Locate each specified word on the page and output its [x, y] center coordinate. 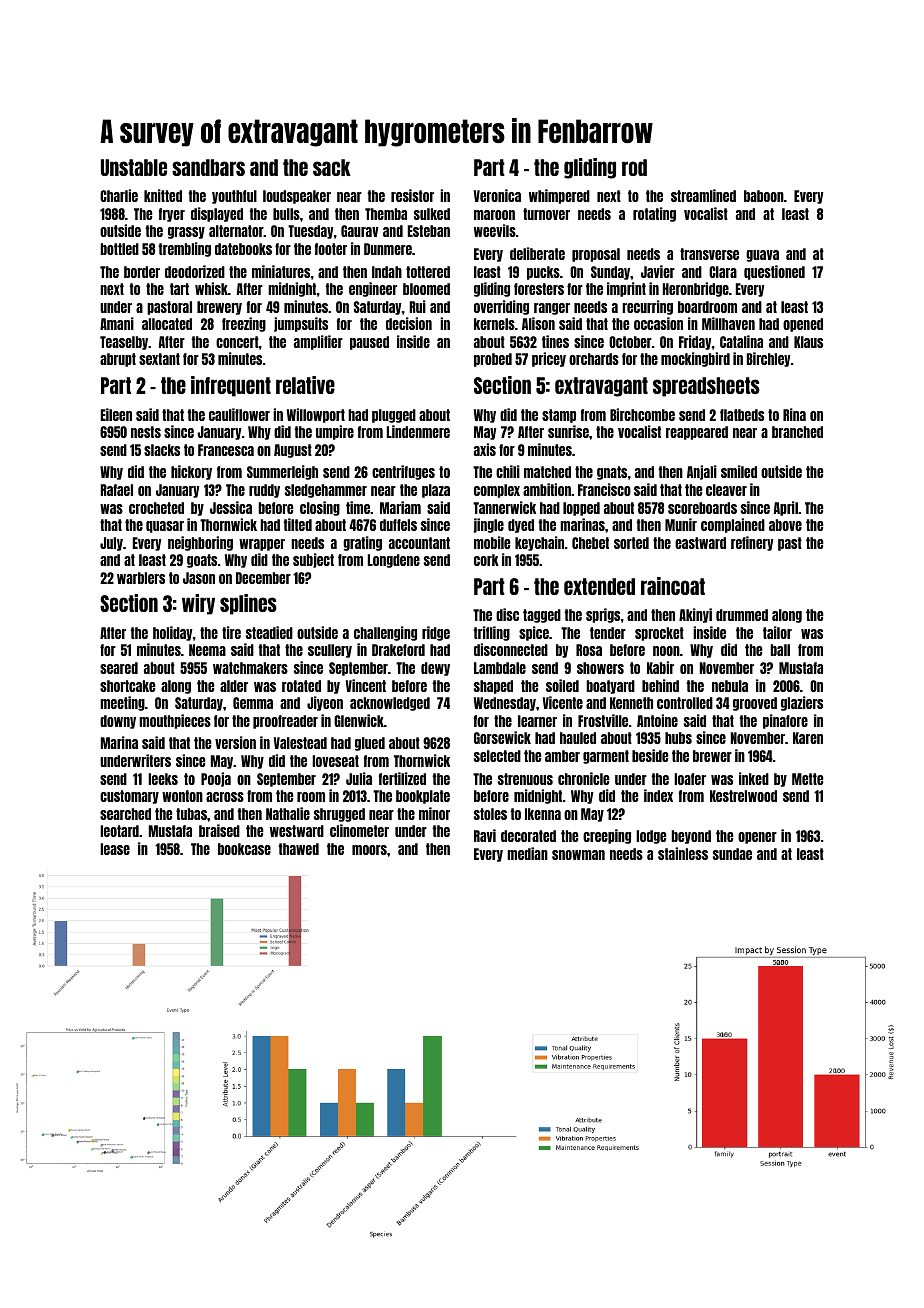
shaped [493, 687]
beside [650, 755]
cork [486, 560]
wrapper [262, 545]
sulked [432, 214]
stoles [490, 814]
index [658, 795]
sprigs [603, 615]
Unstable [134, 167]
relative [305, 385]
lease [115, 849]
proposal [596, 255]
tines [555, 341]
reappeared [697, 433]
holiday [173, 633]
